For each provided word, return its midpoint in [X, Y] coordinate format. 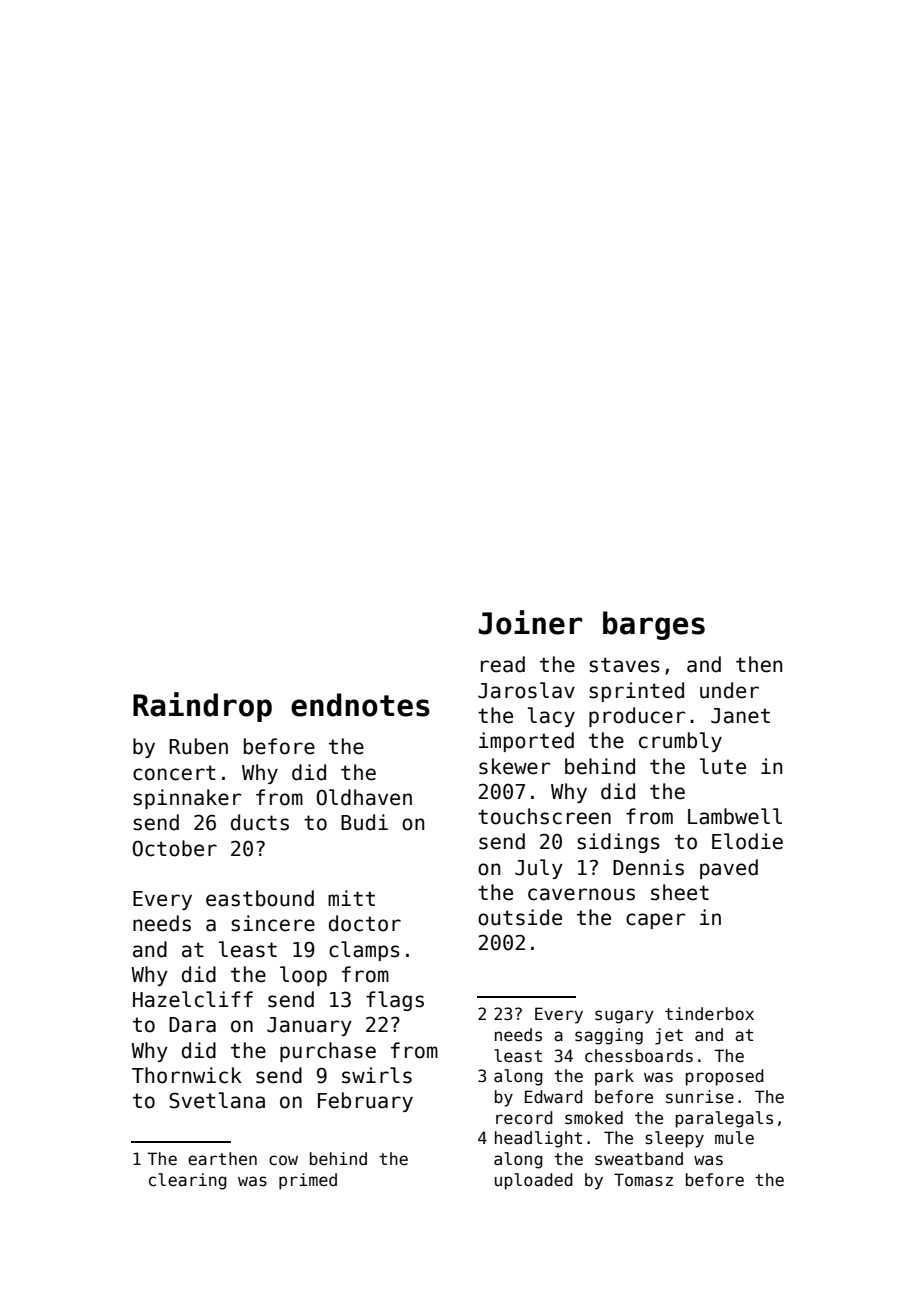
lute [723, 766]
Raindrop [202, 707]
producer [637, 717]
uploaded [534, 1181]
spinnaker [187, 799]
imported [526, 742]
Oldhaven [364, 797]
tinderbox [709, 1014]
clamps [364, 951]
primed [308, 1181]
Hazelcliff [193, 999]
